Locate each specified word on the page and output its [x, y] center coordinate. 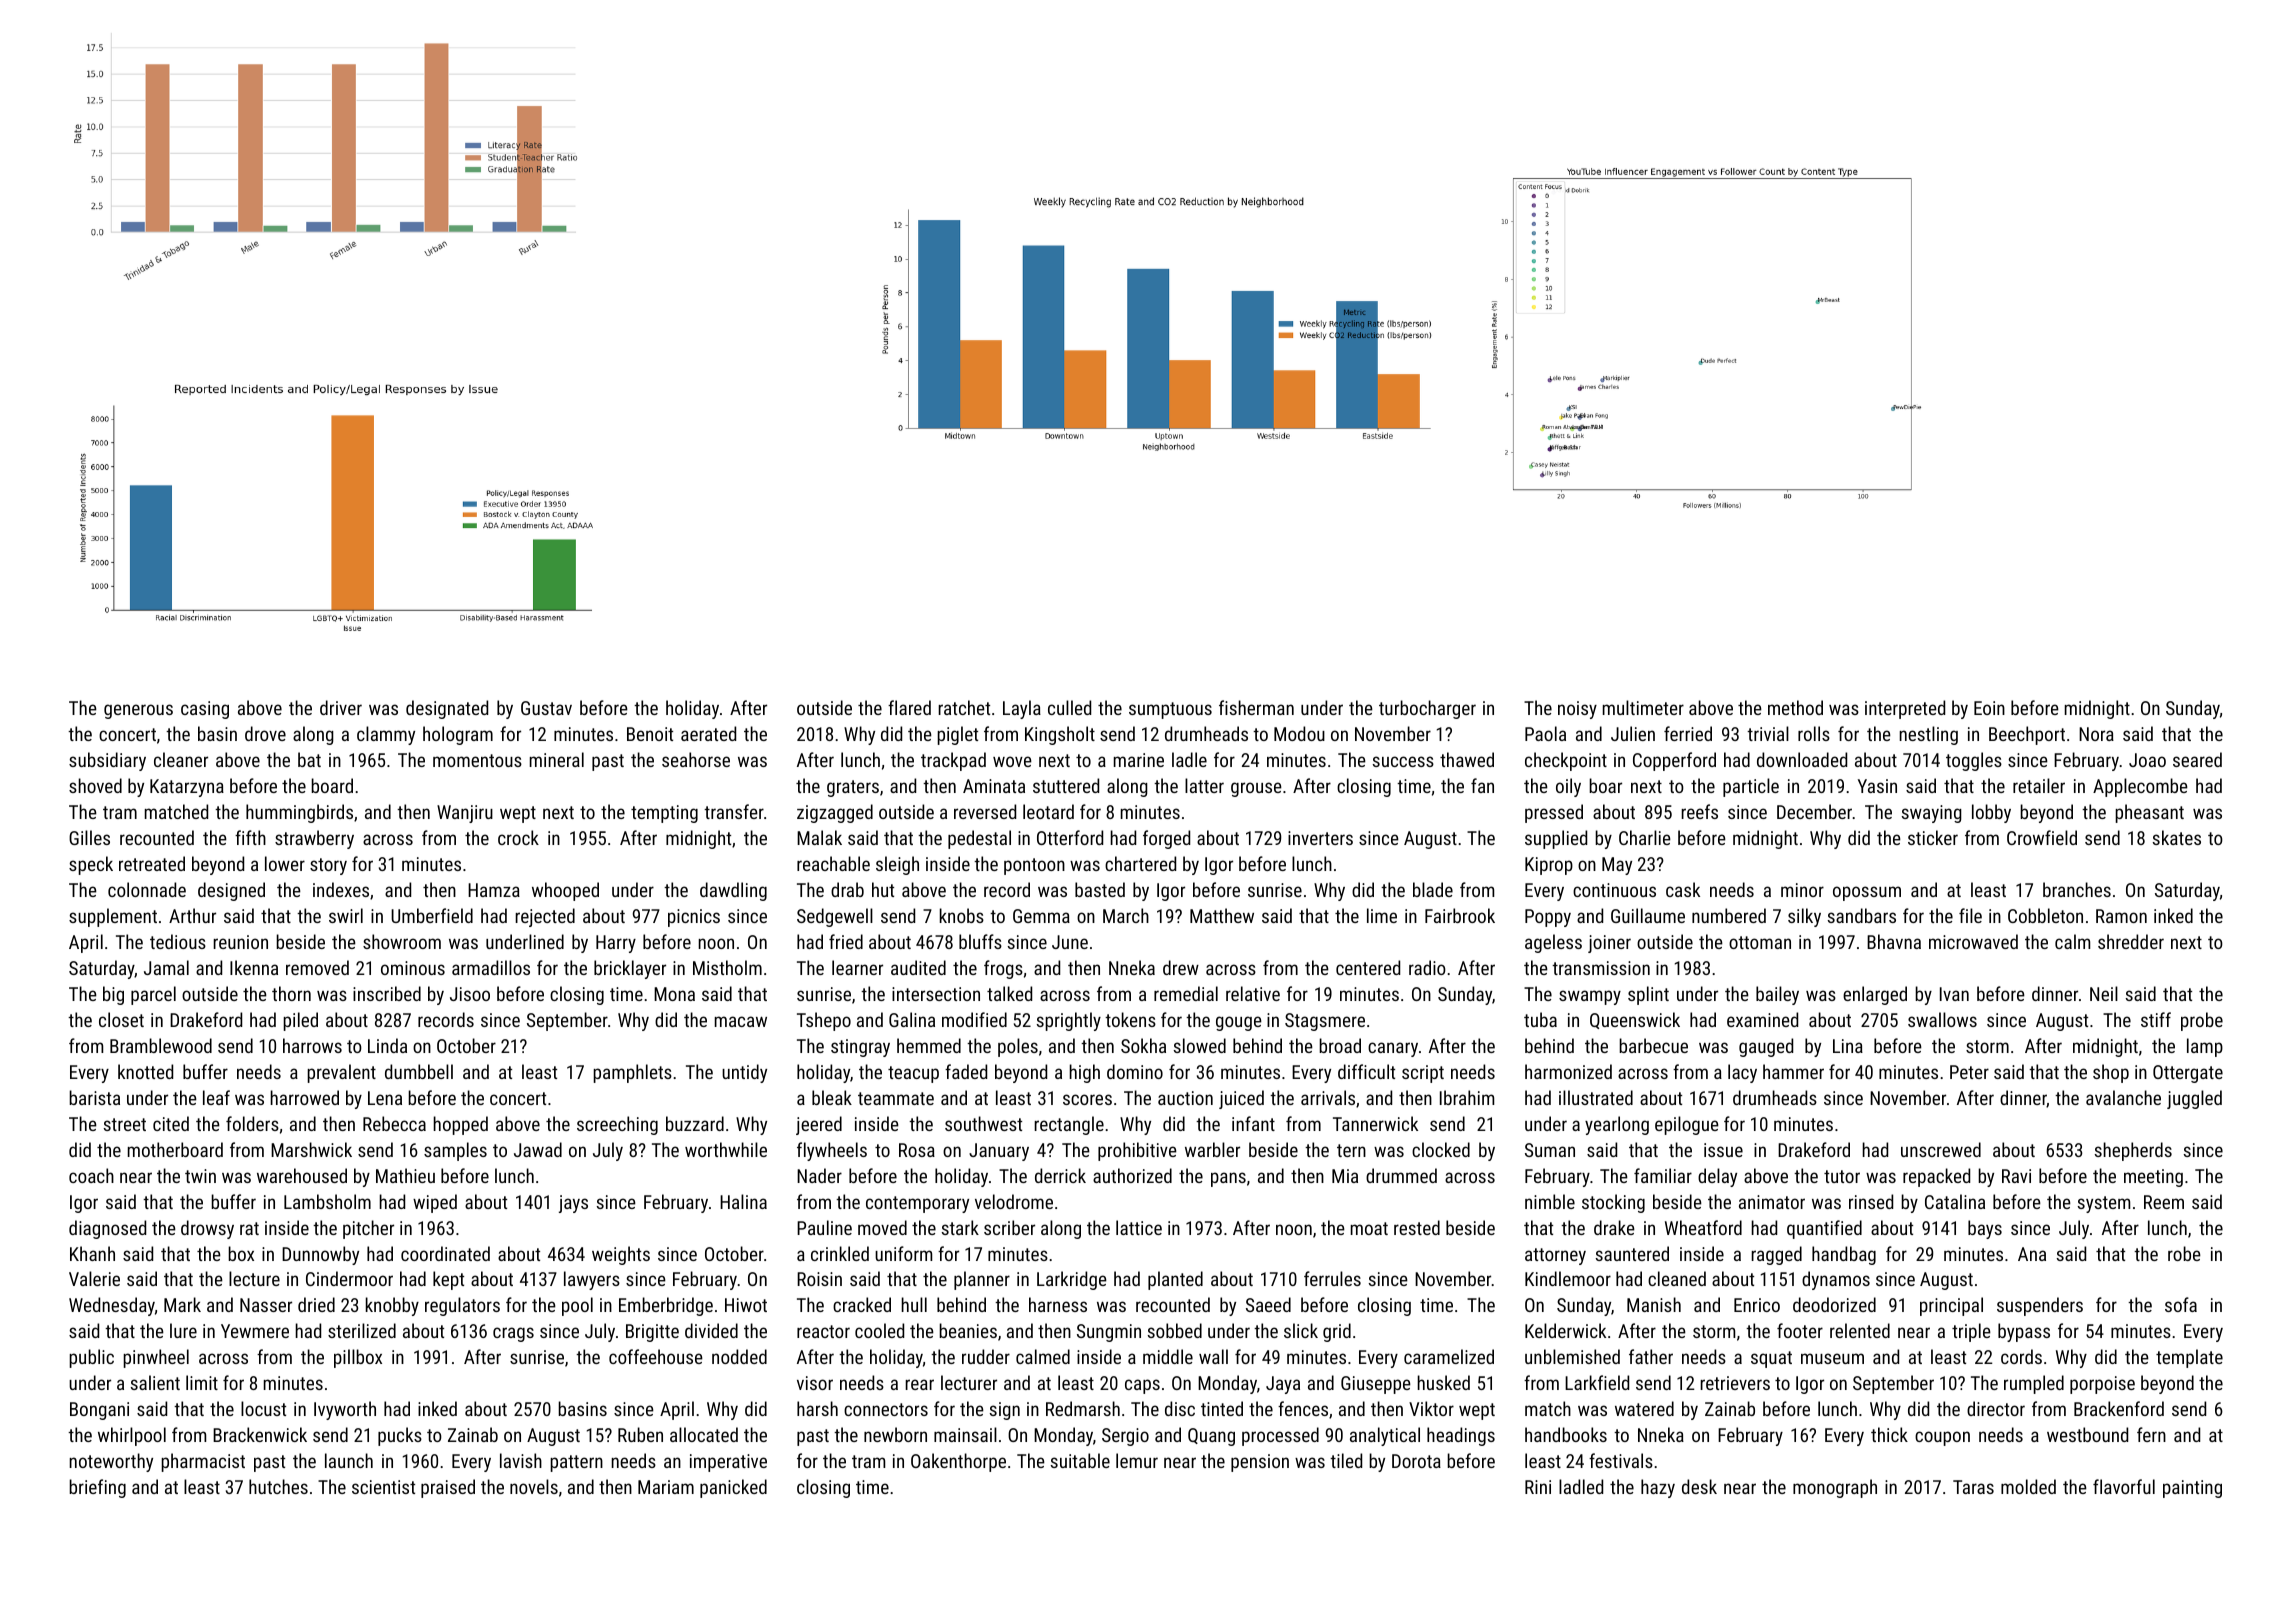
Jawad [538, 1149]
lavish [521, 1460]
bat [309, 759]
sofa [2181, 1304]
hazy [1658, 1488]
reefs [1699, 811]
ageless [1553, 943]
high [1084, 1073]
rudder [986, 1356]
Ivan [1954, 994]
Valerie [94, 1278]
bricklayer [630, 969]
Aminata [994, 786]
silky [1804, 917]
